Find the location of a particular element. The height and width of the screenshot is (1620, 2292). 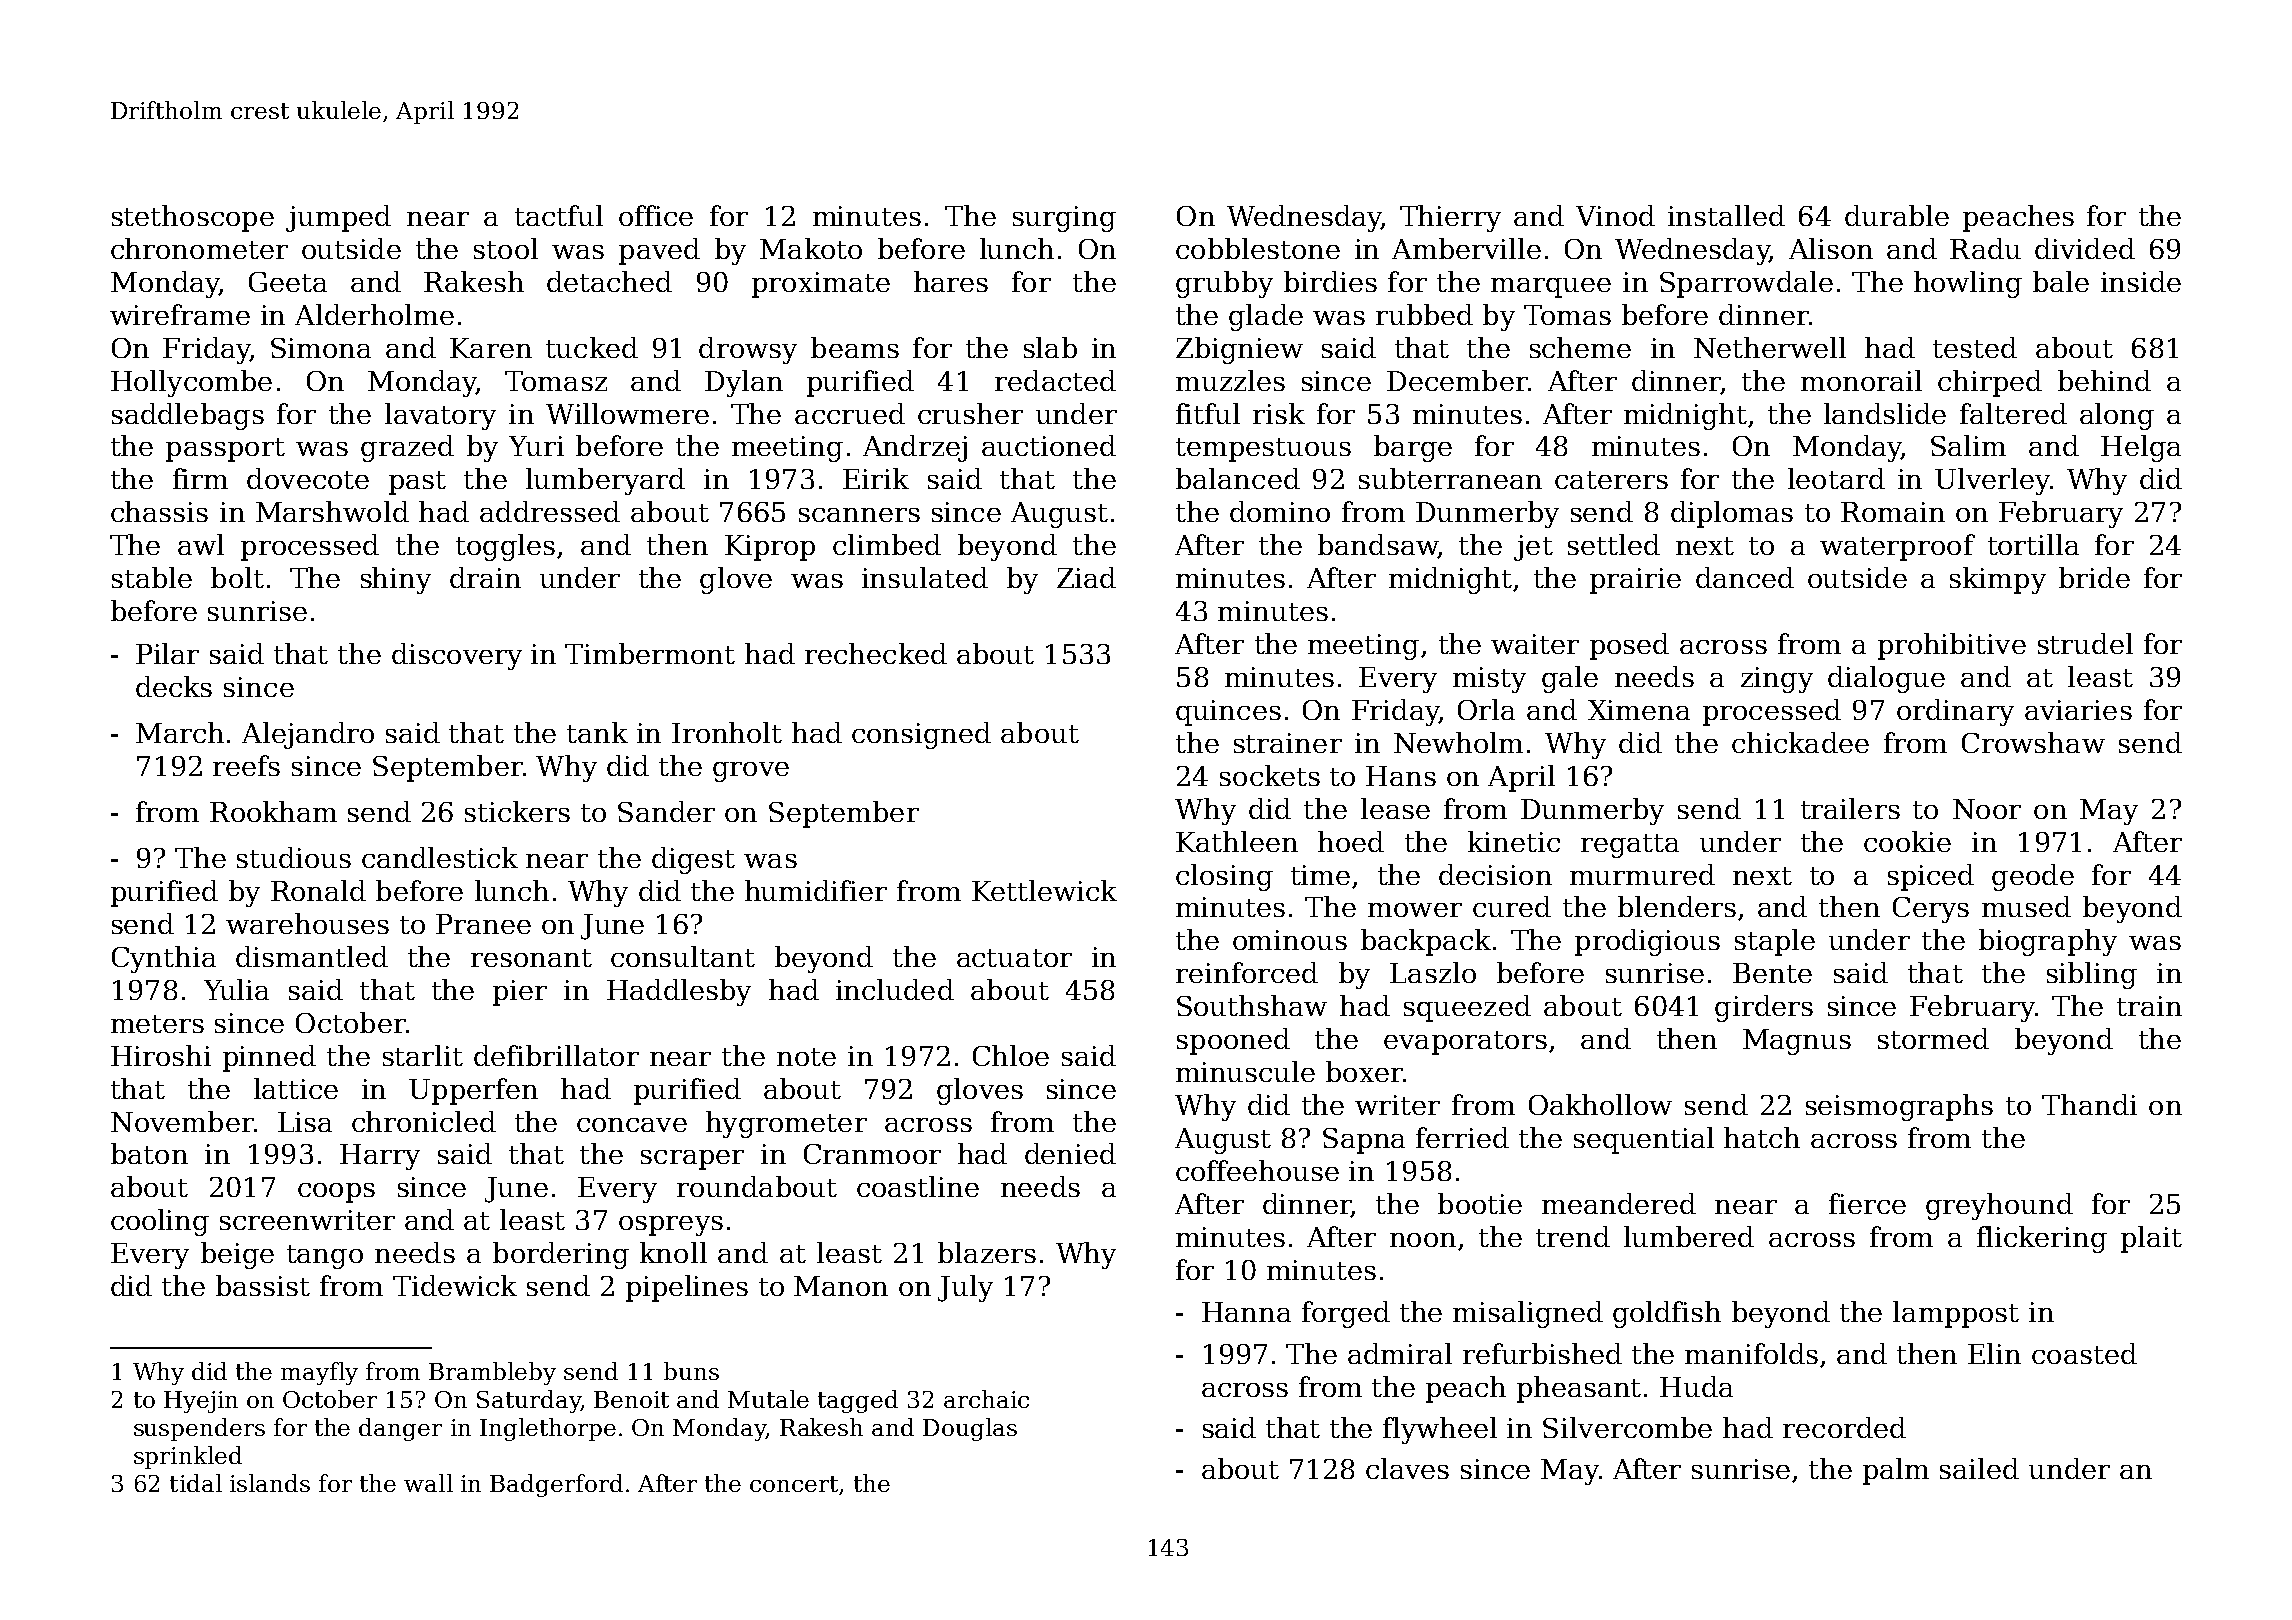

Vinod is located at coordinates (1615, 215).
